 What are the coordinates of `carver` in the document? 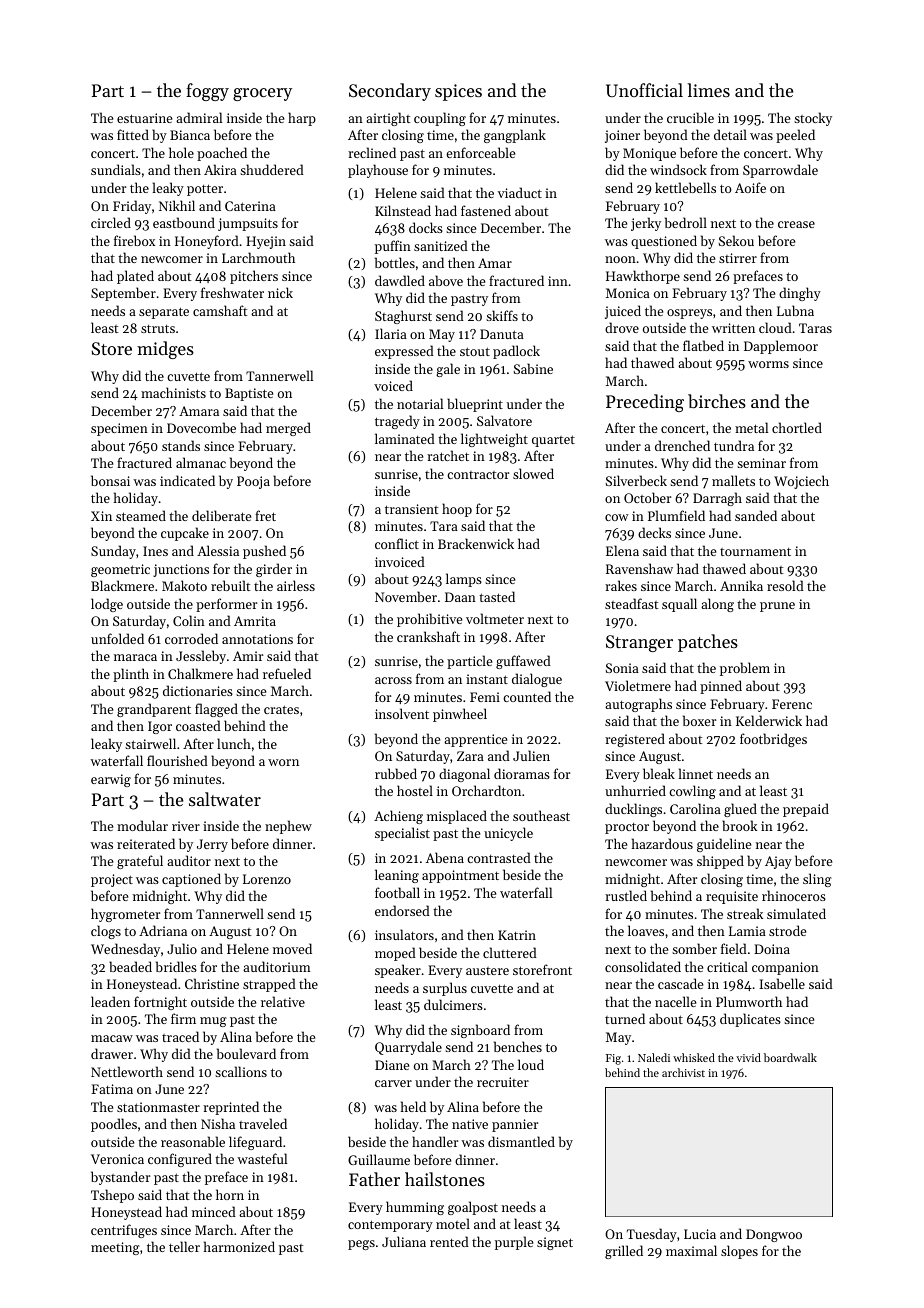 It's located at (393, 1083).
